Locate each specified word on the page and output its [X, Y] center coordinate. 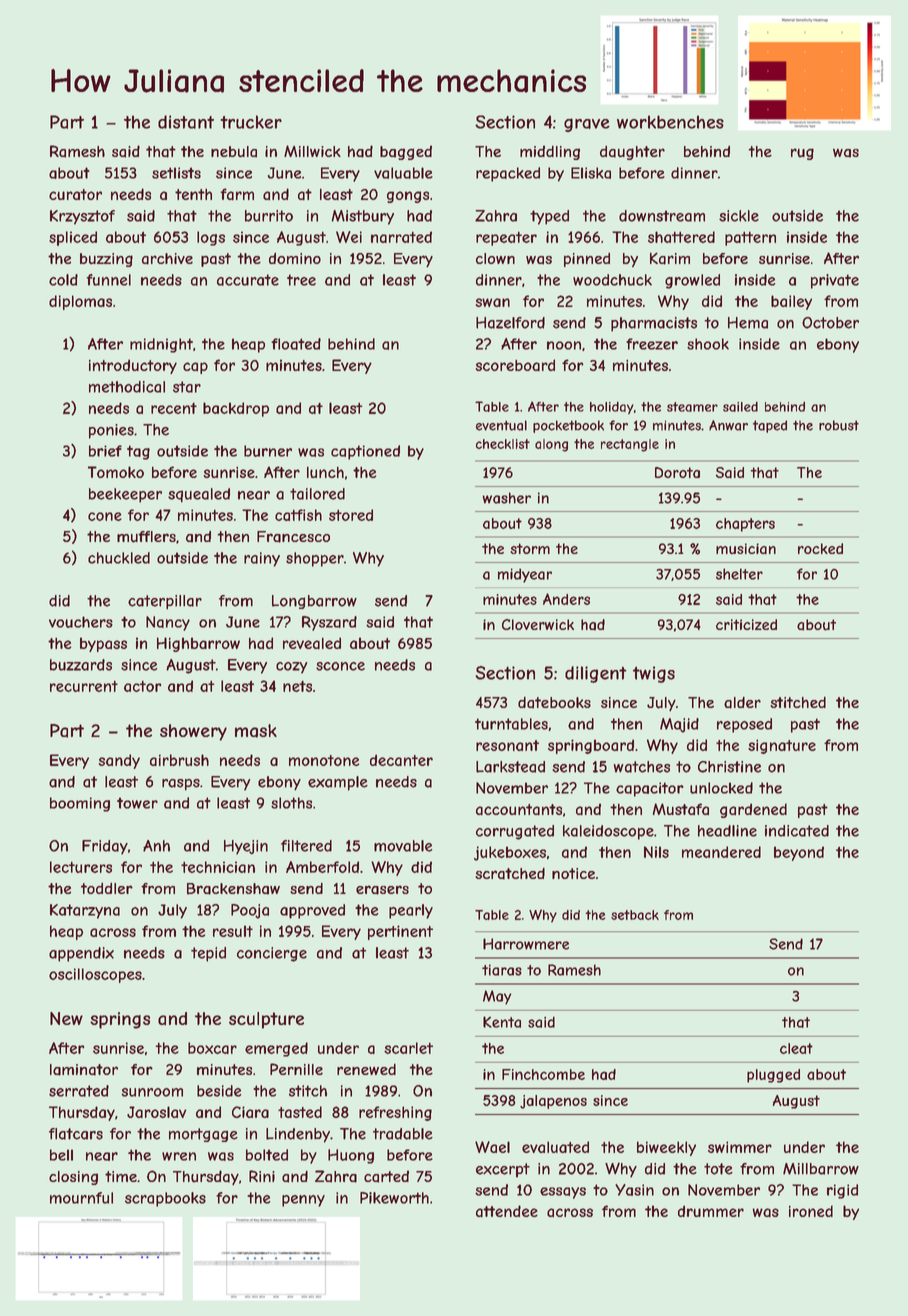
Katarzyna [85, 911]
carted [386, 1176]
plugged [773, 1076]
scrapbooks [165, 1199]
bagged [406, 152]
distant [186, 122]
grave [587, 125]
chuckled [119, 558]
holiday [612, 408]
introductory [133, 366]
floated [296, 344]
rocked [820, 548]
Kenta [502, 1022]
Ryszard [329, 623]
